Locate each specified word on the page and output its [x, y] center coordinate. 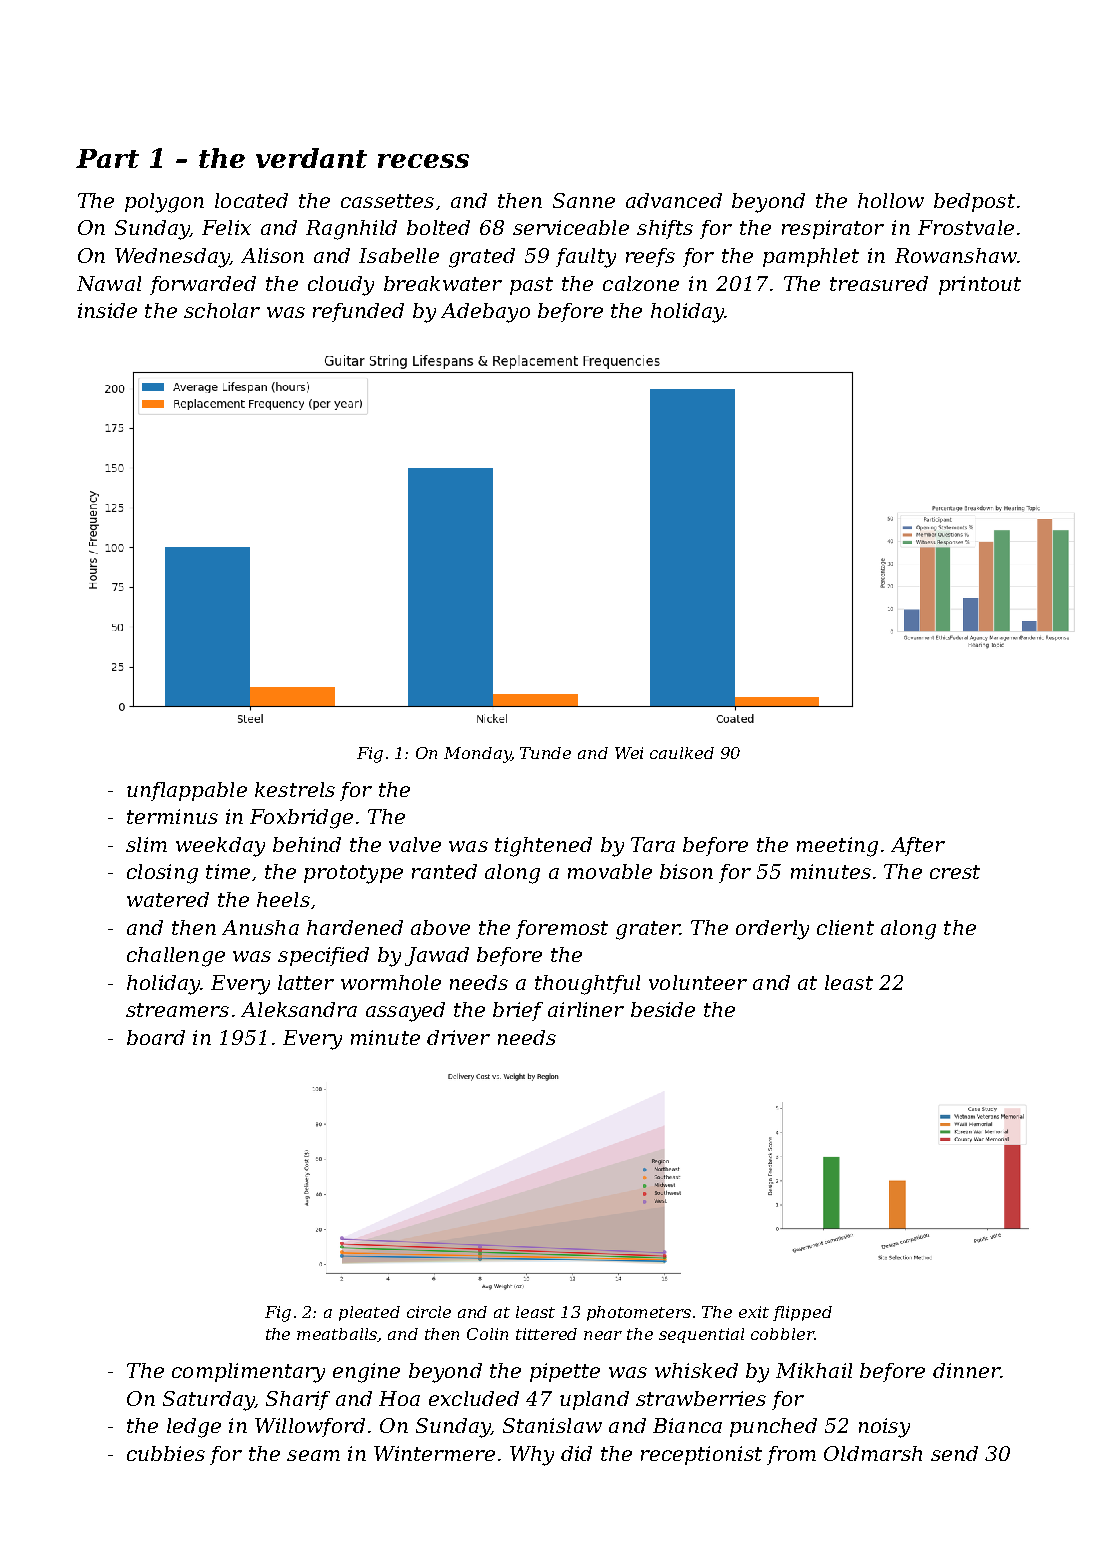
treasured [879, 283]
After [918, 846]
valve [415, 844]
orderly [772, 930]
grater [648, 930]
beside [663, 1009]
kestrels [295, 789]
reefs [650, 257]
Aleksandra [299, 1009]
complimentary [248, 1373]
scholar [222, 310]
